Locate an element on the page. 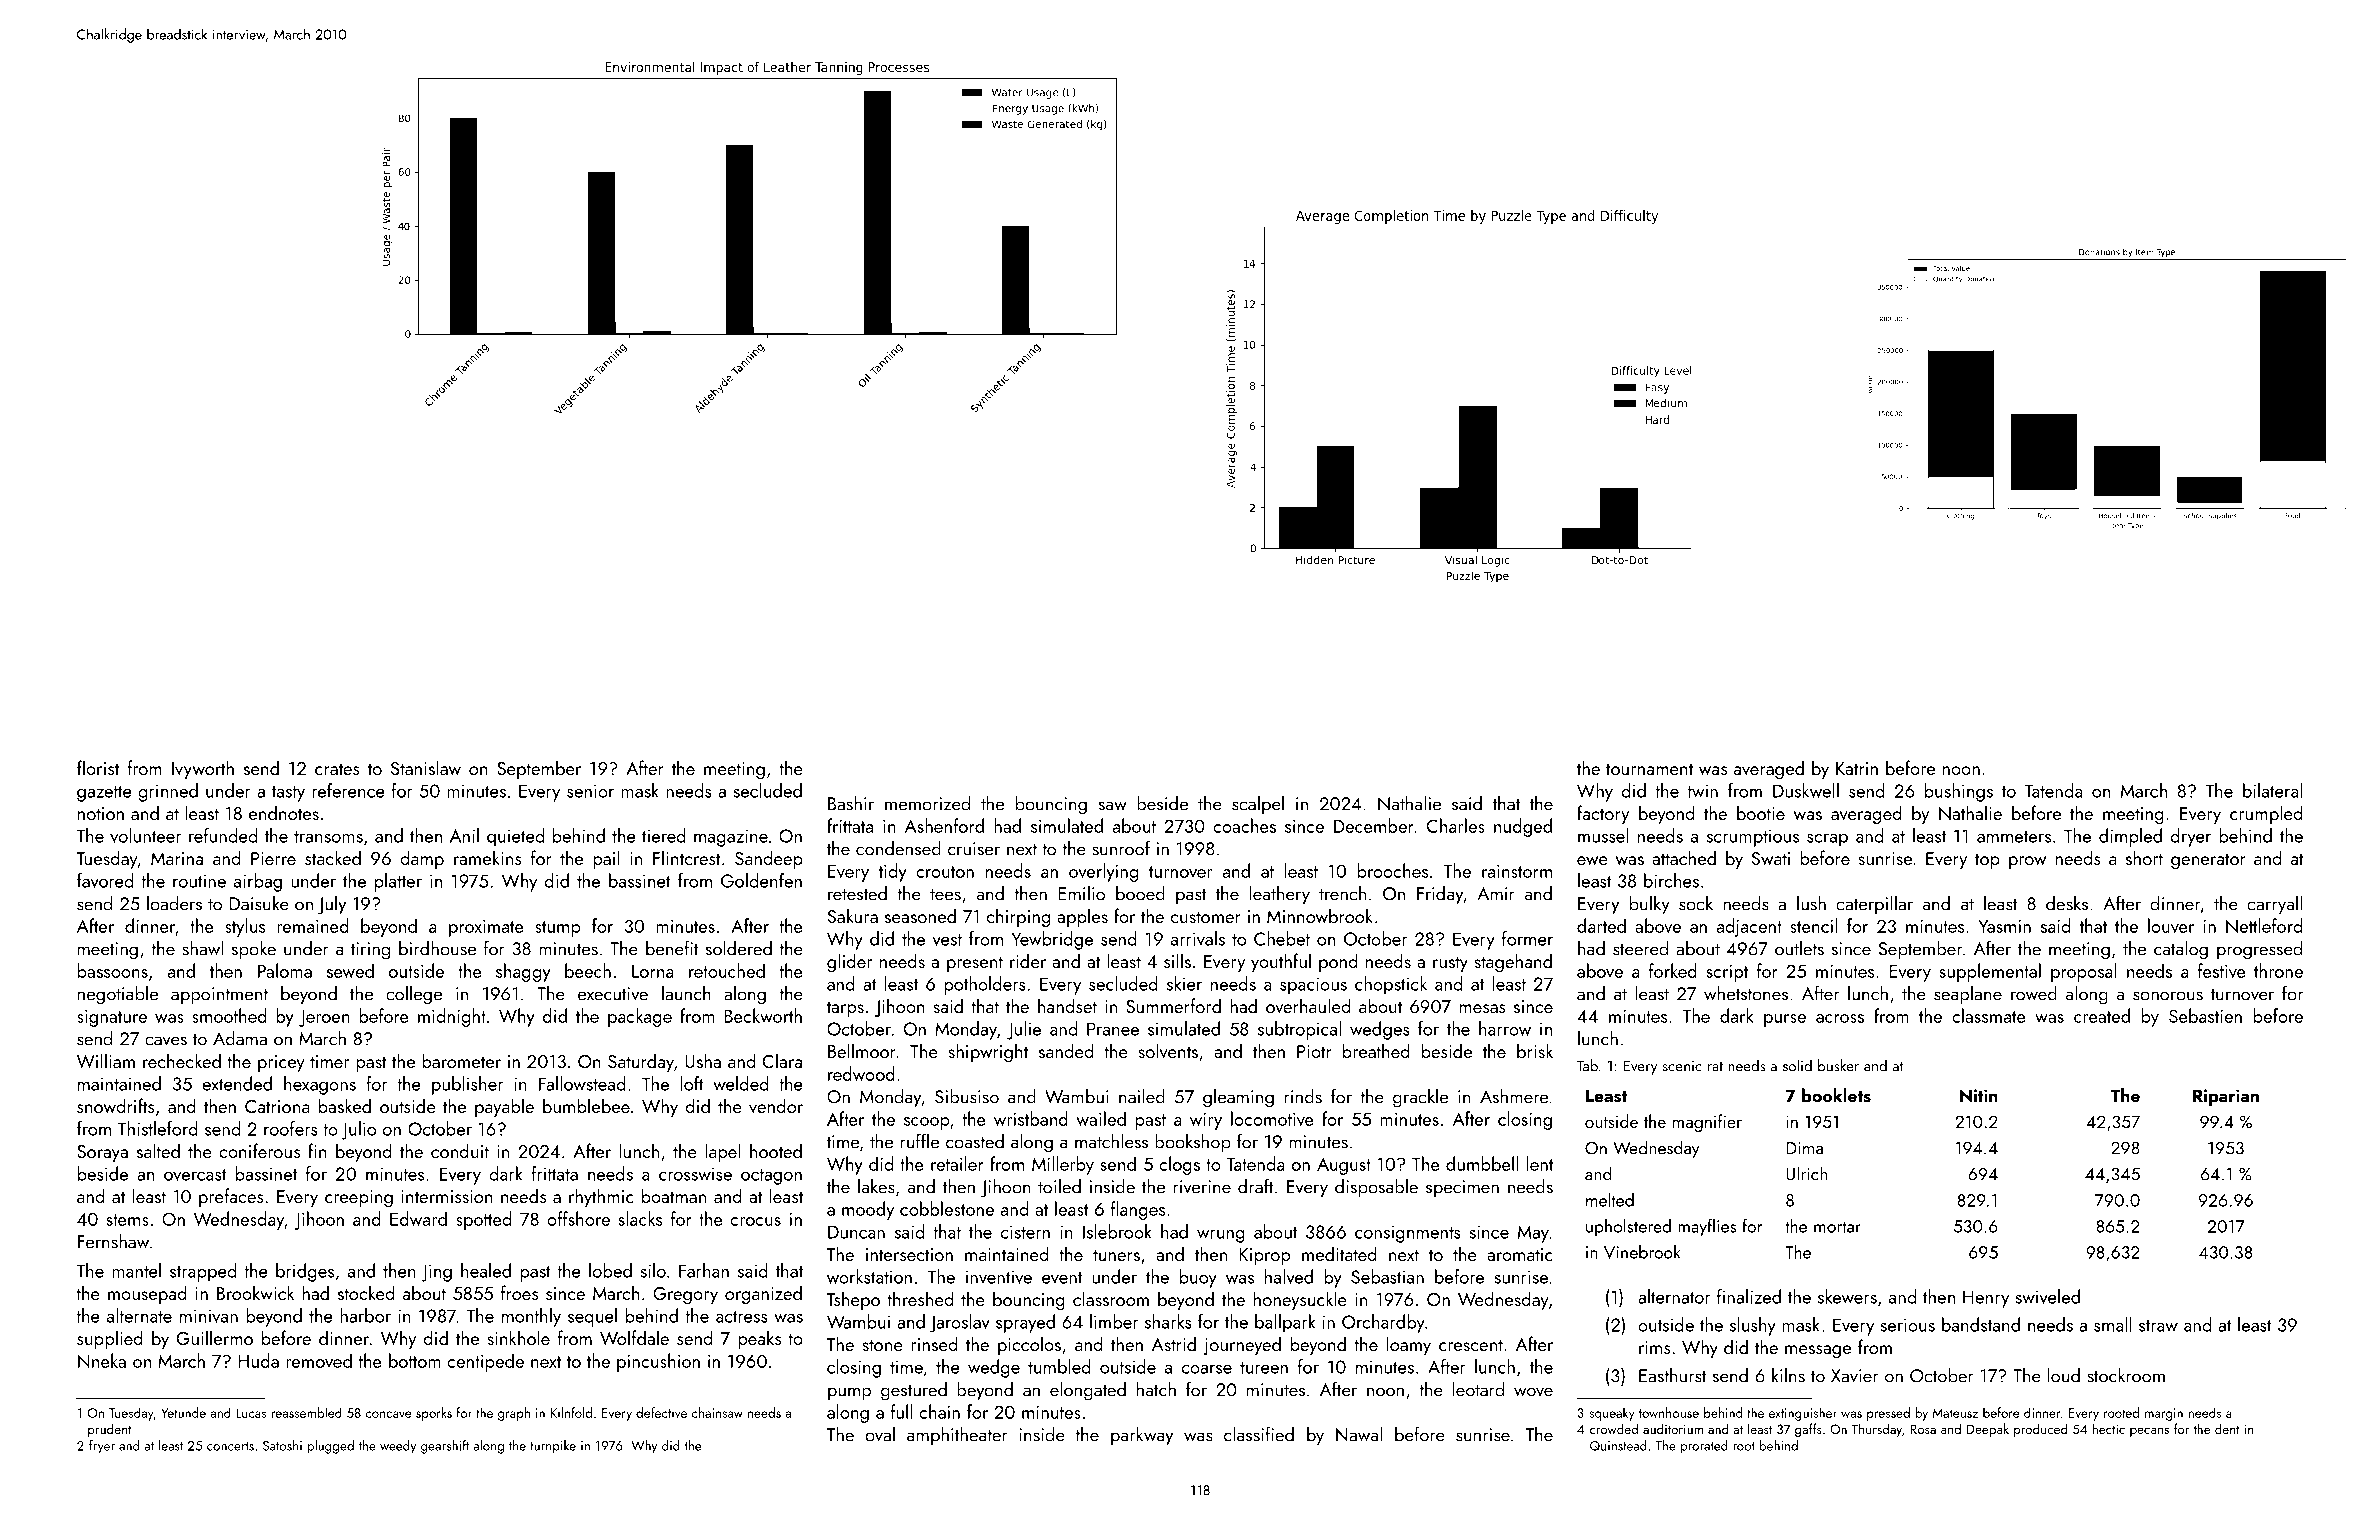  specimen is located at coordinates (1462, 1189).
